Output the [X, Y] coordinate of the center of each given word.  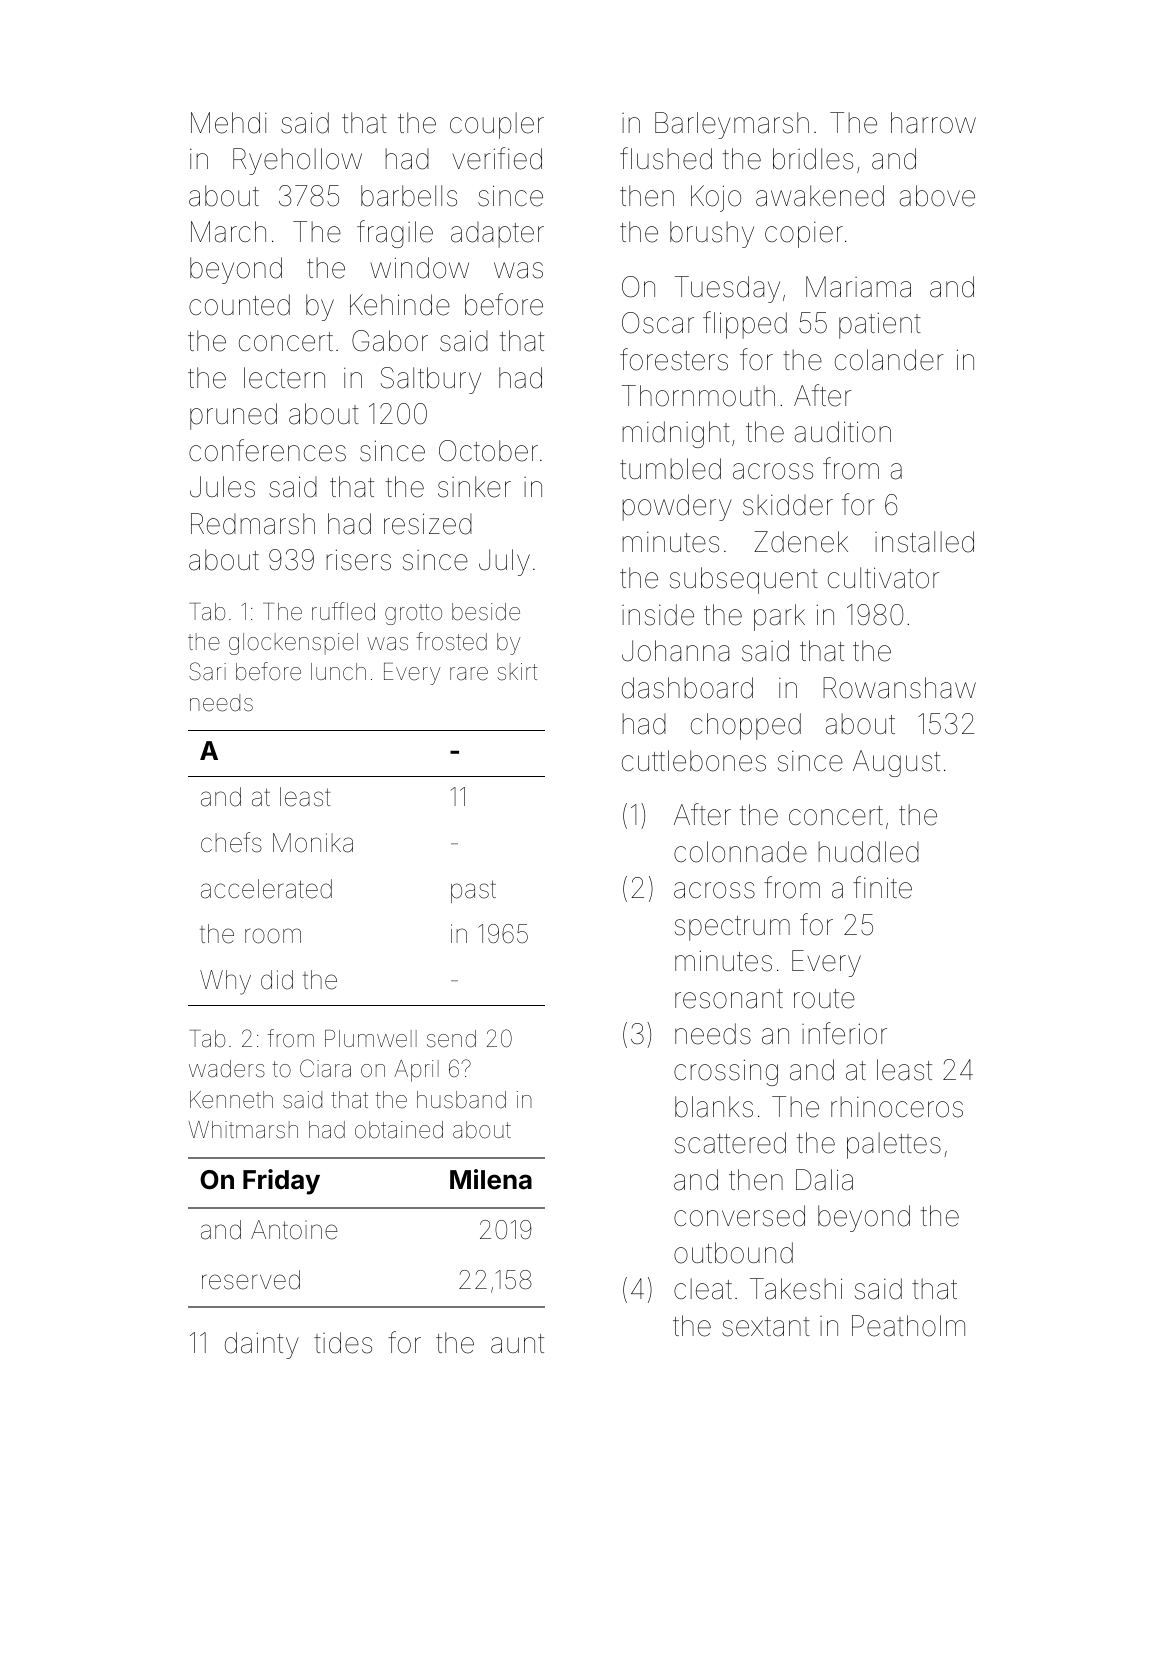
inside [658, 615]
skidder [788, 505]
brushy [712, 234]
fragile [395, 234]
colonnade [740, 852]
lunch [338, 671]
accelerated [266, 889]
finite [882, 887]
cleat [703, 1289]
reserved [251, 1280]
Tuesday [727, 289]
